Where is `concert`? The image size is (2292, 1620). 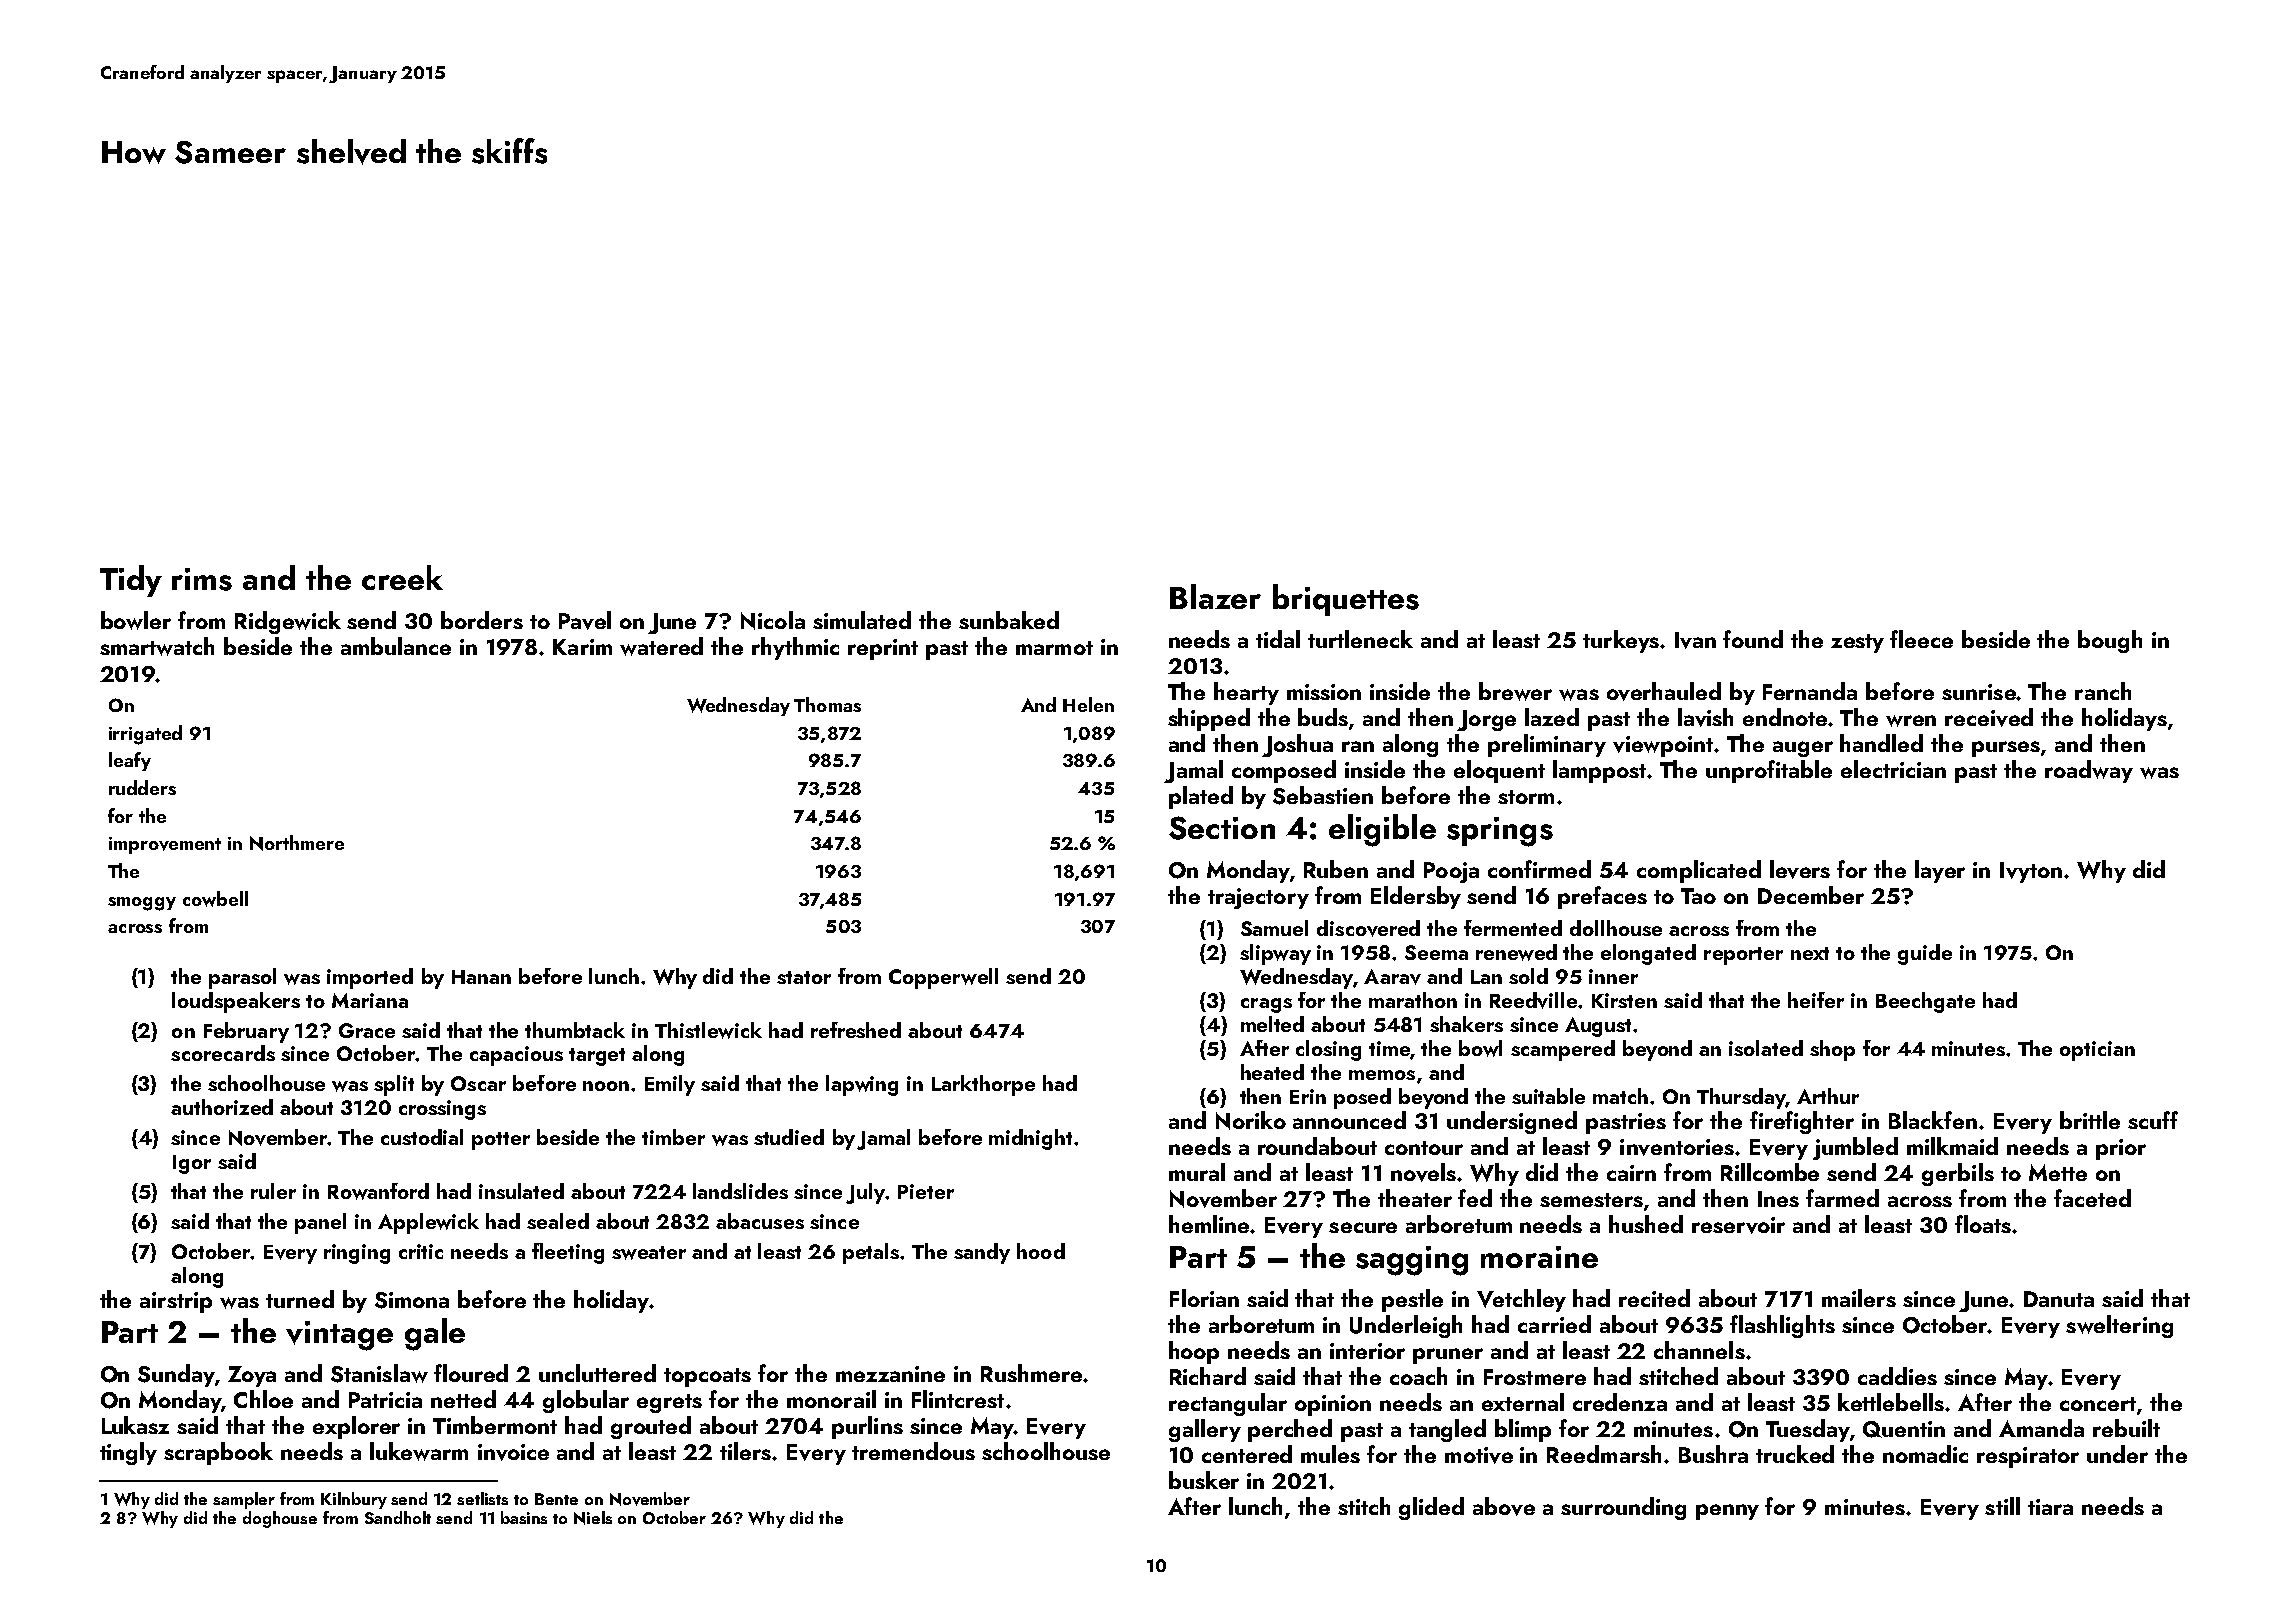
concert is located at coordinates (2098, 1404).
